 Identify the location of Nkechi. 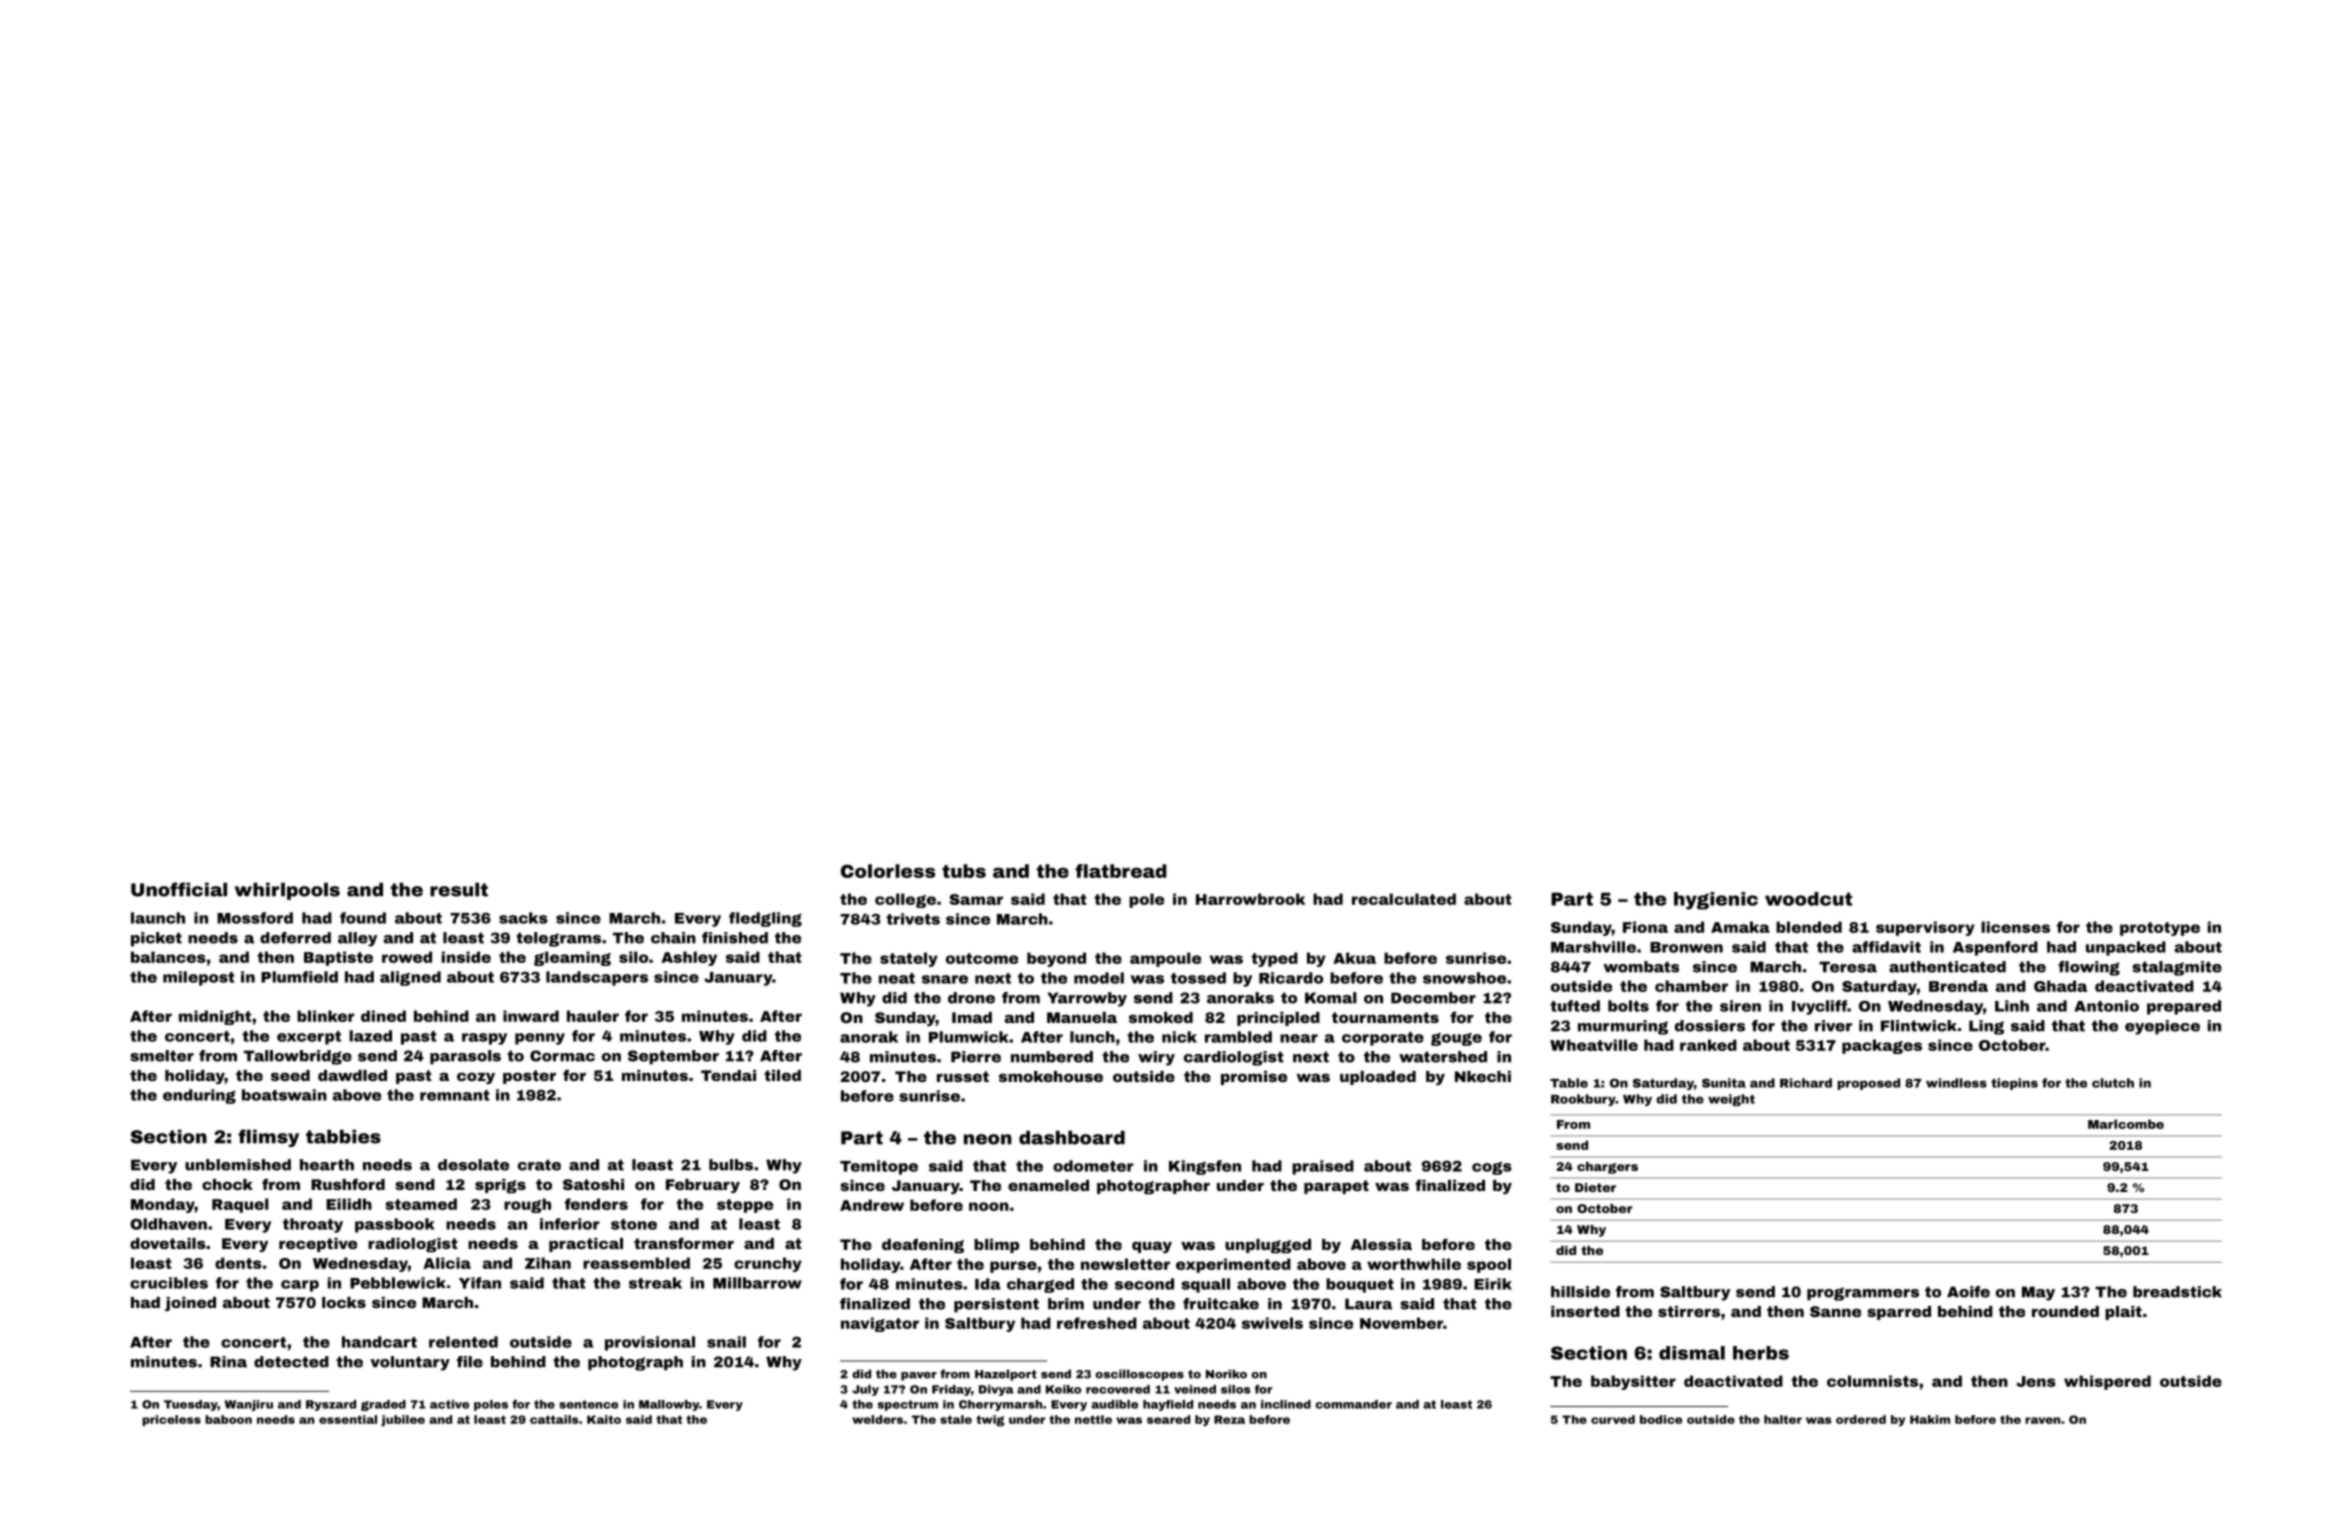
(1483, 1076).
